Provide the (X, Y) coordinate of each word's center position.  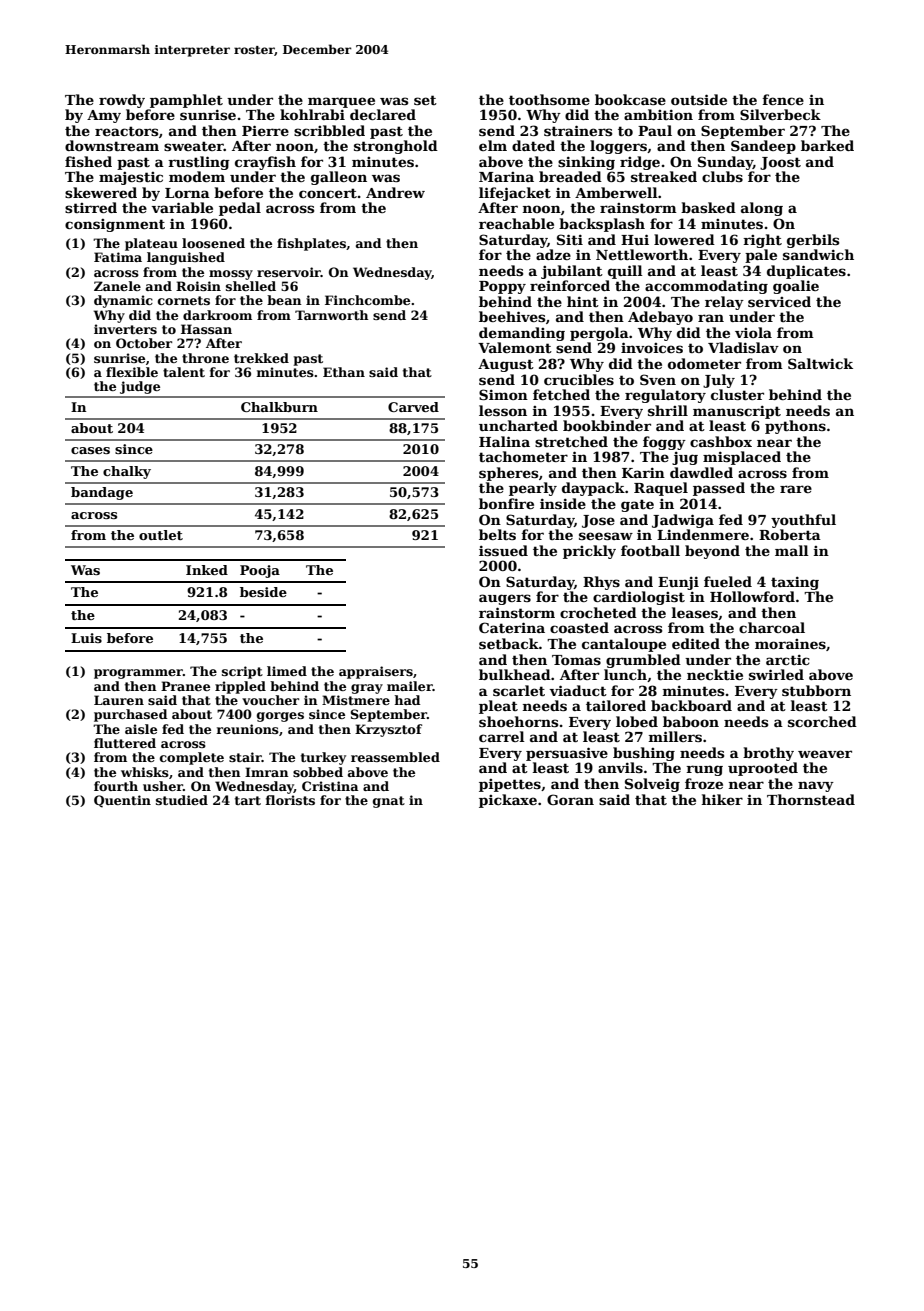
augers (505, 599)
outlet (161, 535)
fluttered (125, 743)
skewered (101, 192)
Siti (570, 239)
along (762, 209)
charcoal (772, 627)
